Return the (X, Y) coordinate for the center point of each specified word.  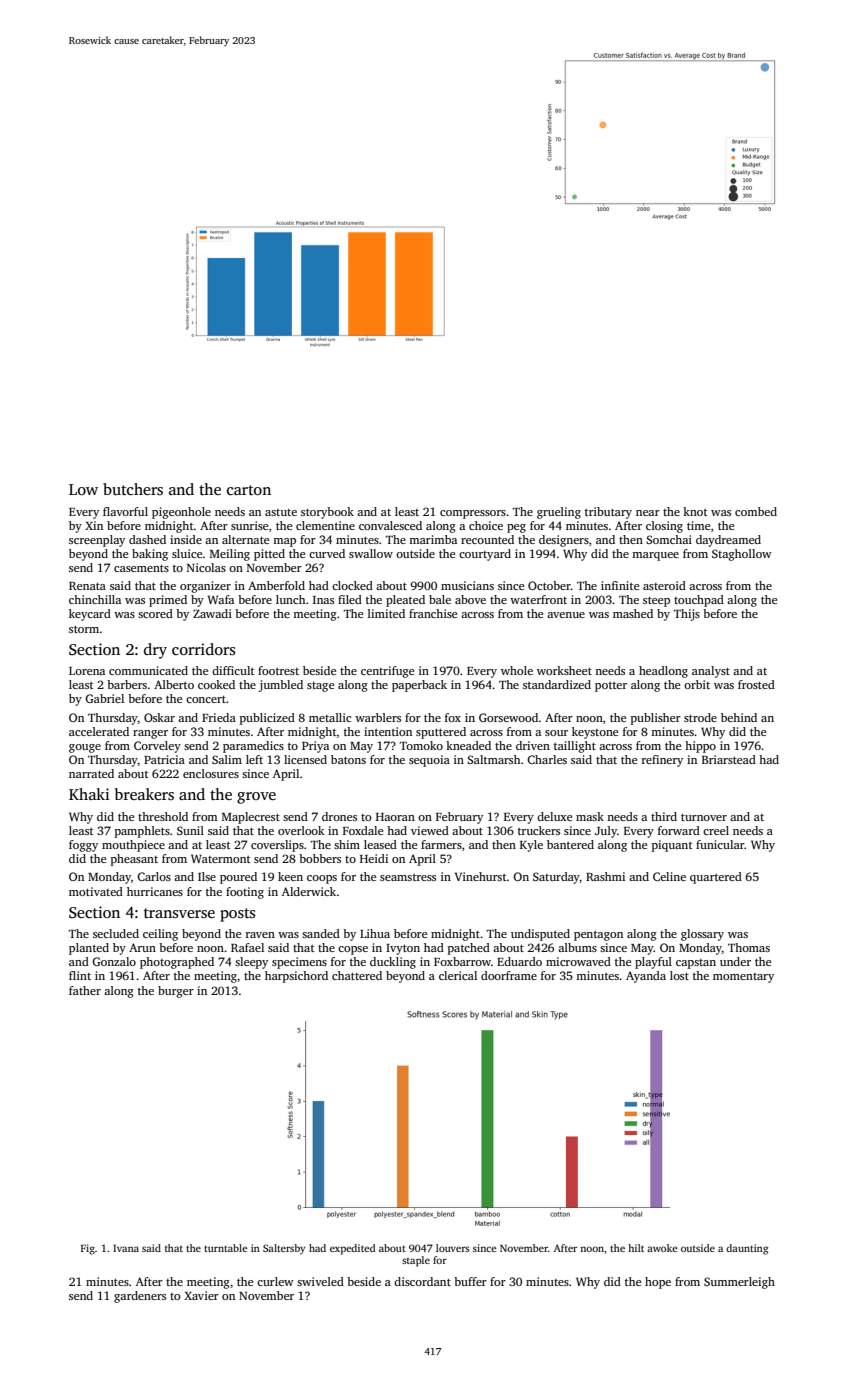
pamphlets (142, 832)
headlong (663, 672)
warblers (378, 717)
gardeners (140, 1297)
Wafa (221, 599)
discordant (422, 1281)
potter (611, 687)
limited (386, 613)
